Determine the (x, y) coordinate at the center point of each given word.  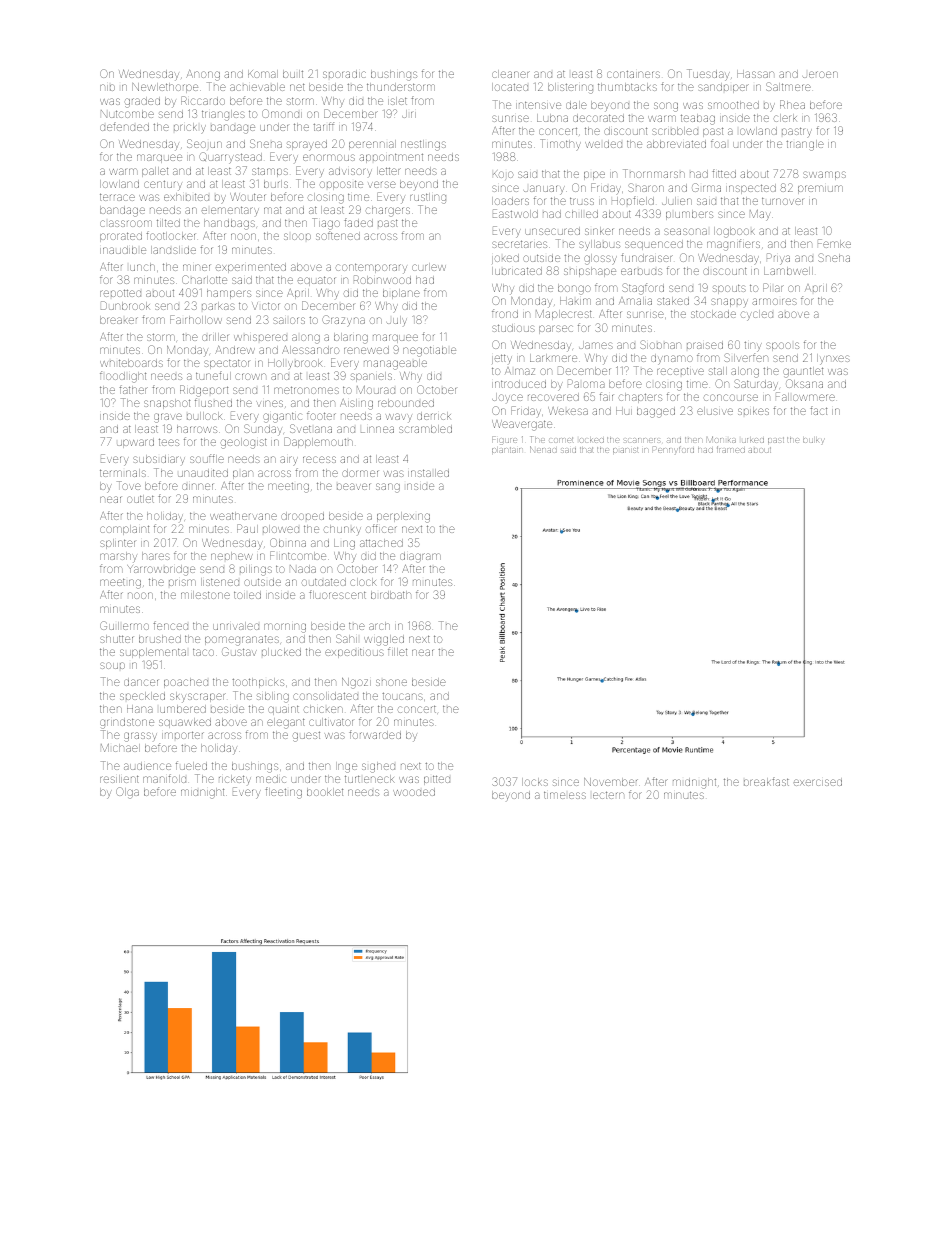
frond (505, 313)
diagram (420, 557)
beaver (354, 486)
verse (382, 184)
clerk (785, 118)
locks (535, 782)
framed (731, 449)
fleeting (283, 793)
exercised (818, 782)
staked (673, 301)
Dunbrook (125, 305)
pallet (155, 172)
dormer (360, 473)
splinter (117, 544)
